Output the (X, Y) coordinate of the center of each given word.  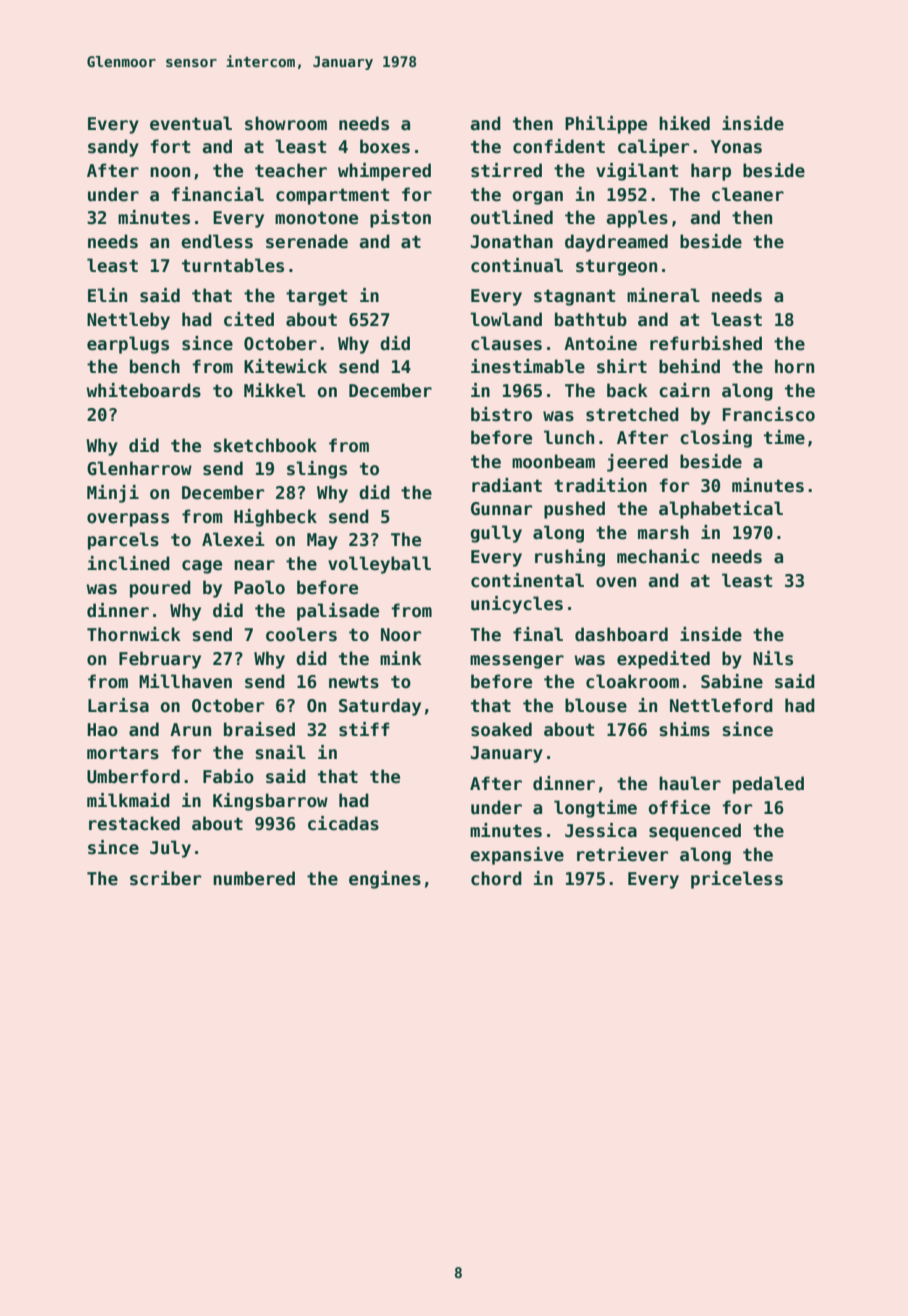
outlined (511, 217)
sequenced (695, 832)
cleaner (748, 194)
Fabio (228, 776)
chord (496, 878)
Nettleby (128, 321)
